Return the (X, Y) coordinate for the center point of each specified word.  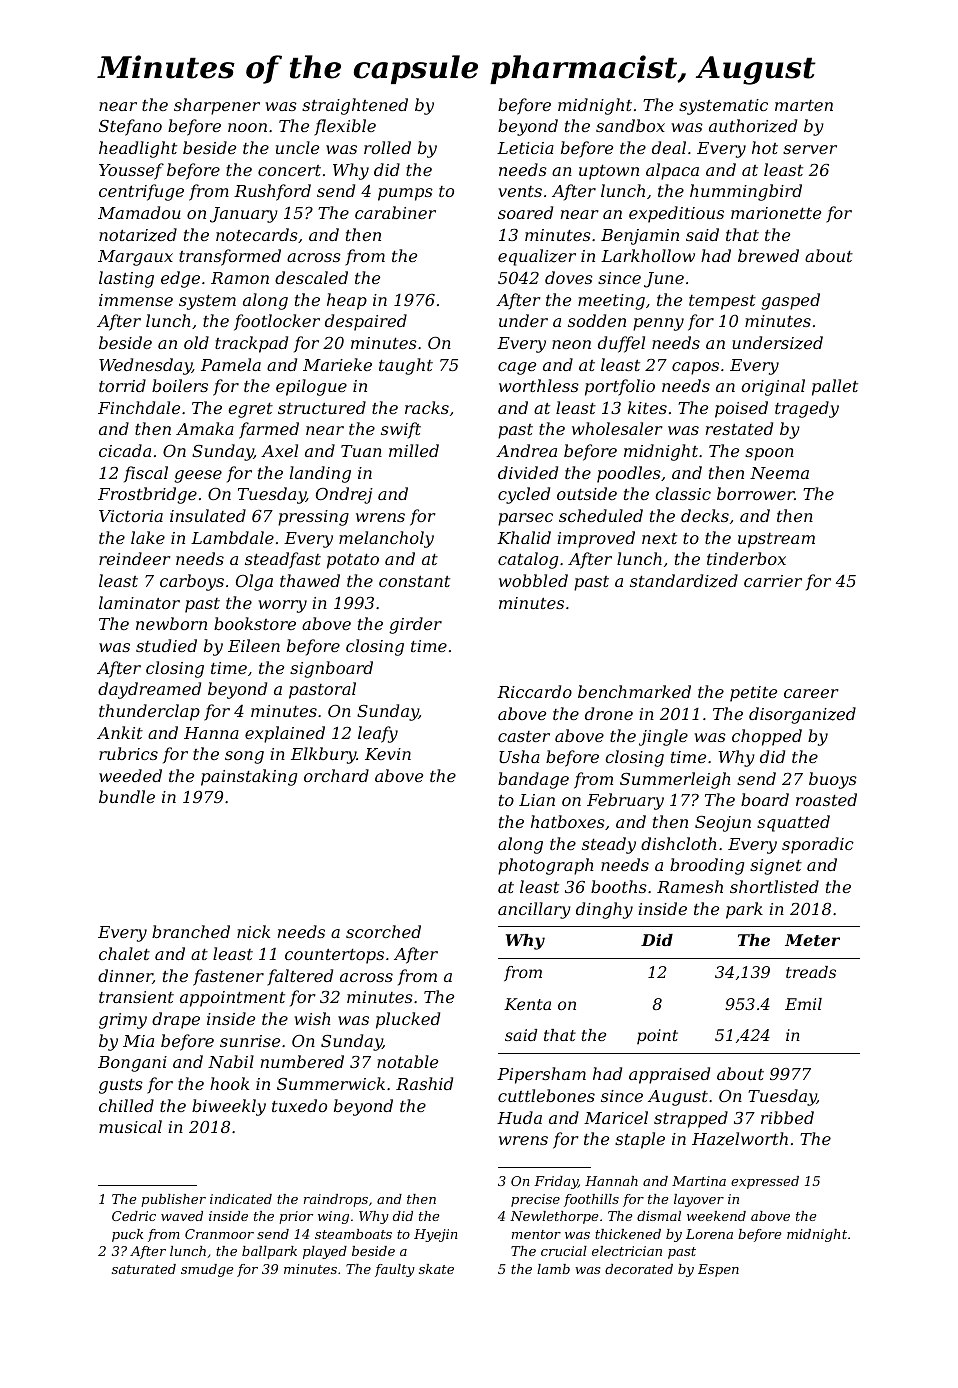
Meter (812, 940)
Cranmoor (219, 1234)
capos (695, 368)
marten (804, 105)
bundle (127, 796)
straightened (355, 106)
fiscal (146, 474)
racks (427, 407)
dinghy (604, 910)
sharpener (217, 106)
